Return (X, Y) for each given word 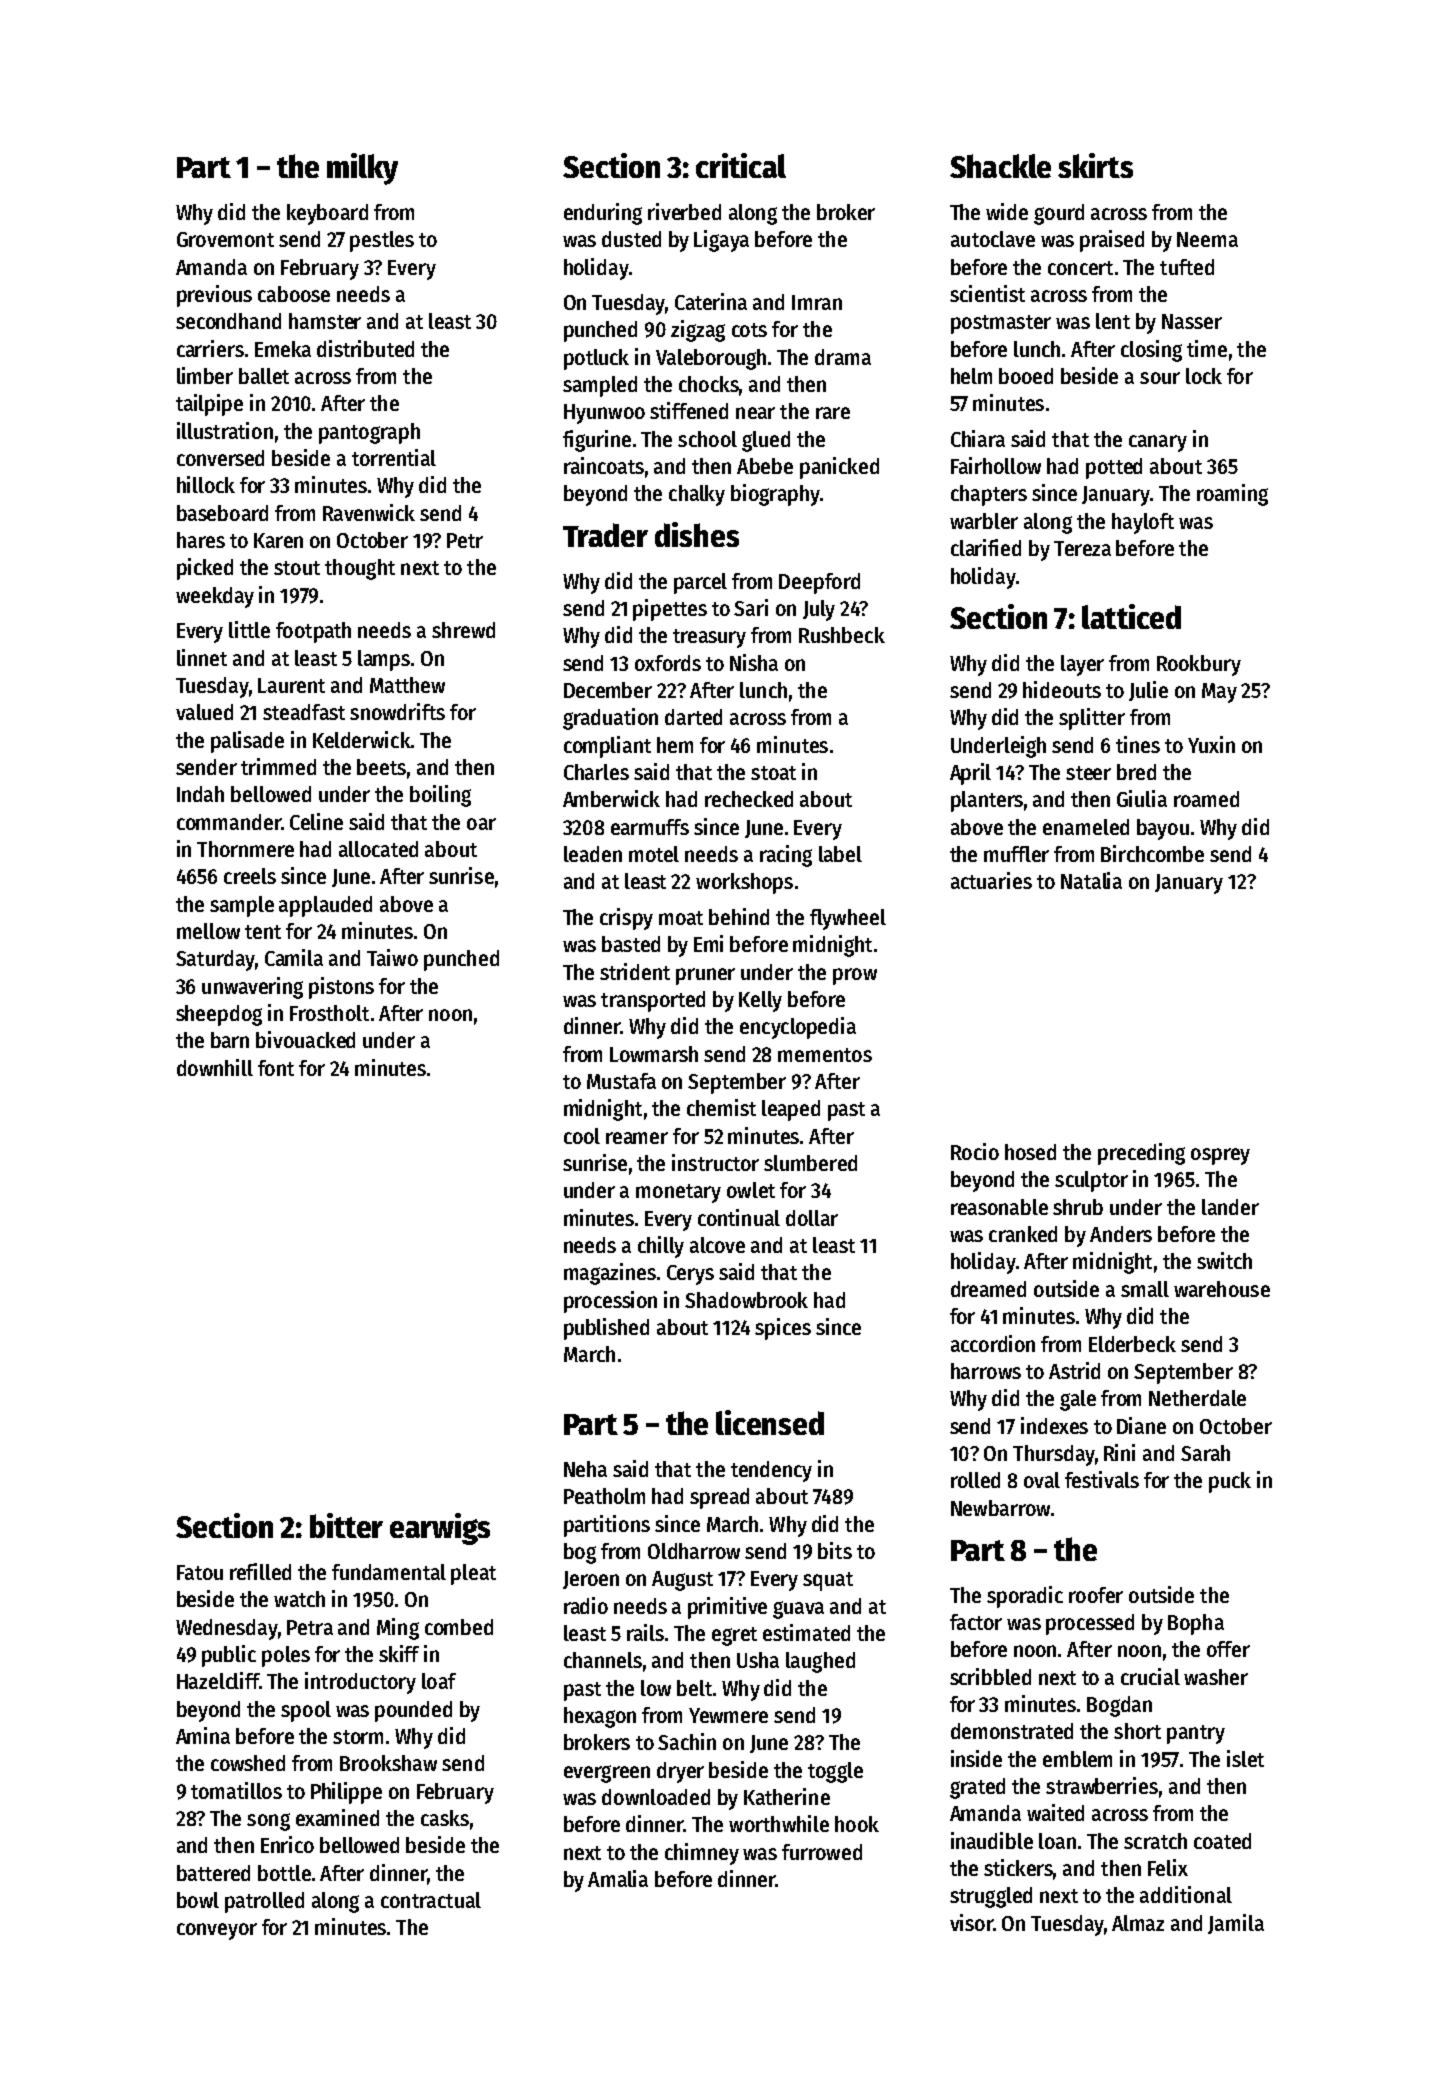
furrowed (822, 1852)
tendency (771, 1471)
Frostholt (329, 1013)
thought (360, 569)
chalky (697, 495)
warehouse (1222, 1289)
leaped (791, 1110)
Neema (1207, 239)
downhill (215, 1067)
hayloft (1143, 523)
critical (741, 165)
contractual (431, 1900)
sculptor (1091, 1181)
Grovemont (225, 239)
